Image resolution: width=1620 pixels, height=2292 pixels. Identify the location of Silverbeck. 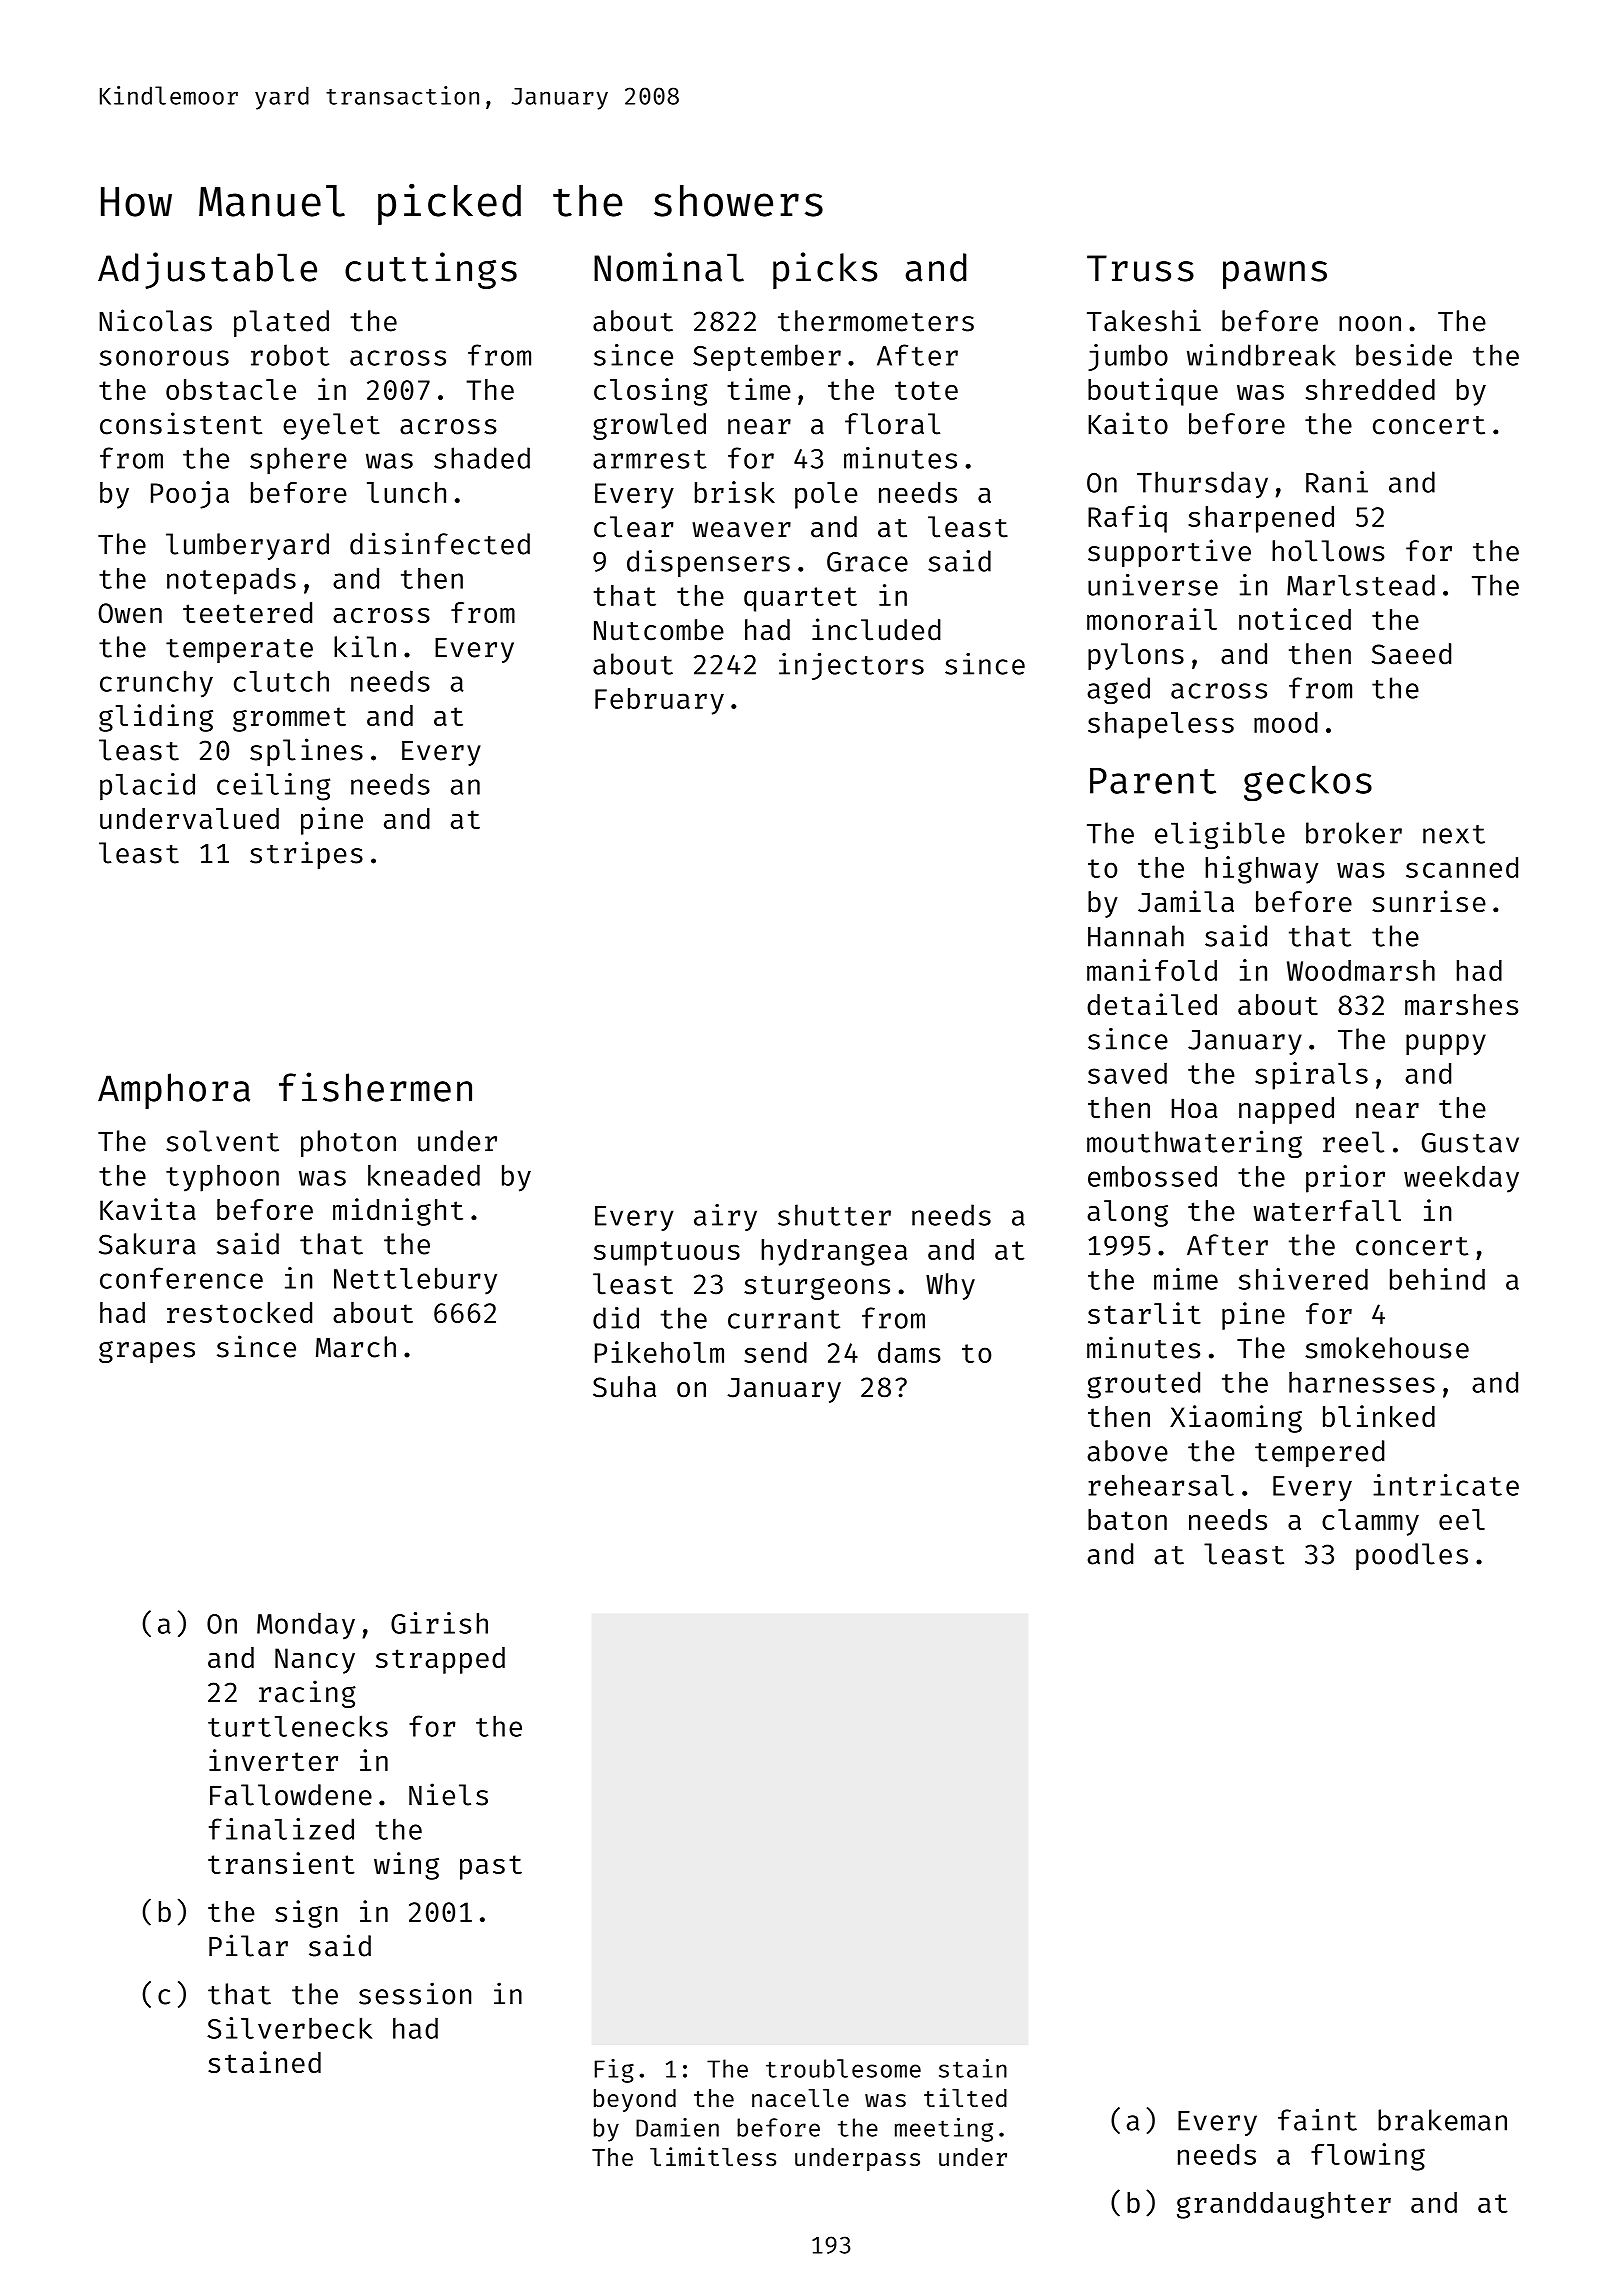
(289, 2028).
